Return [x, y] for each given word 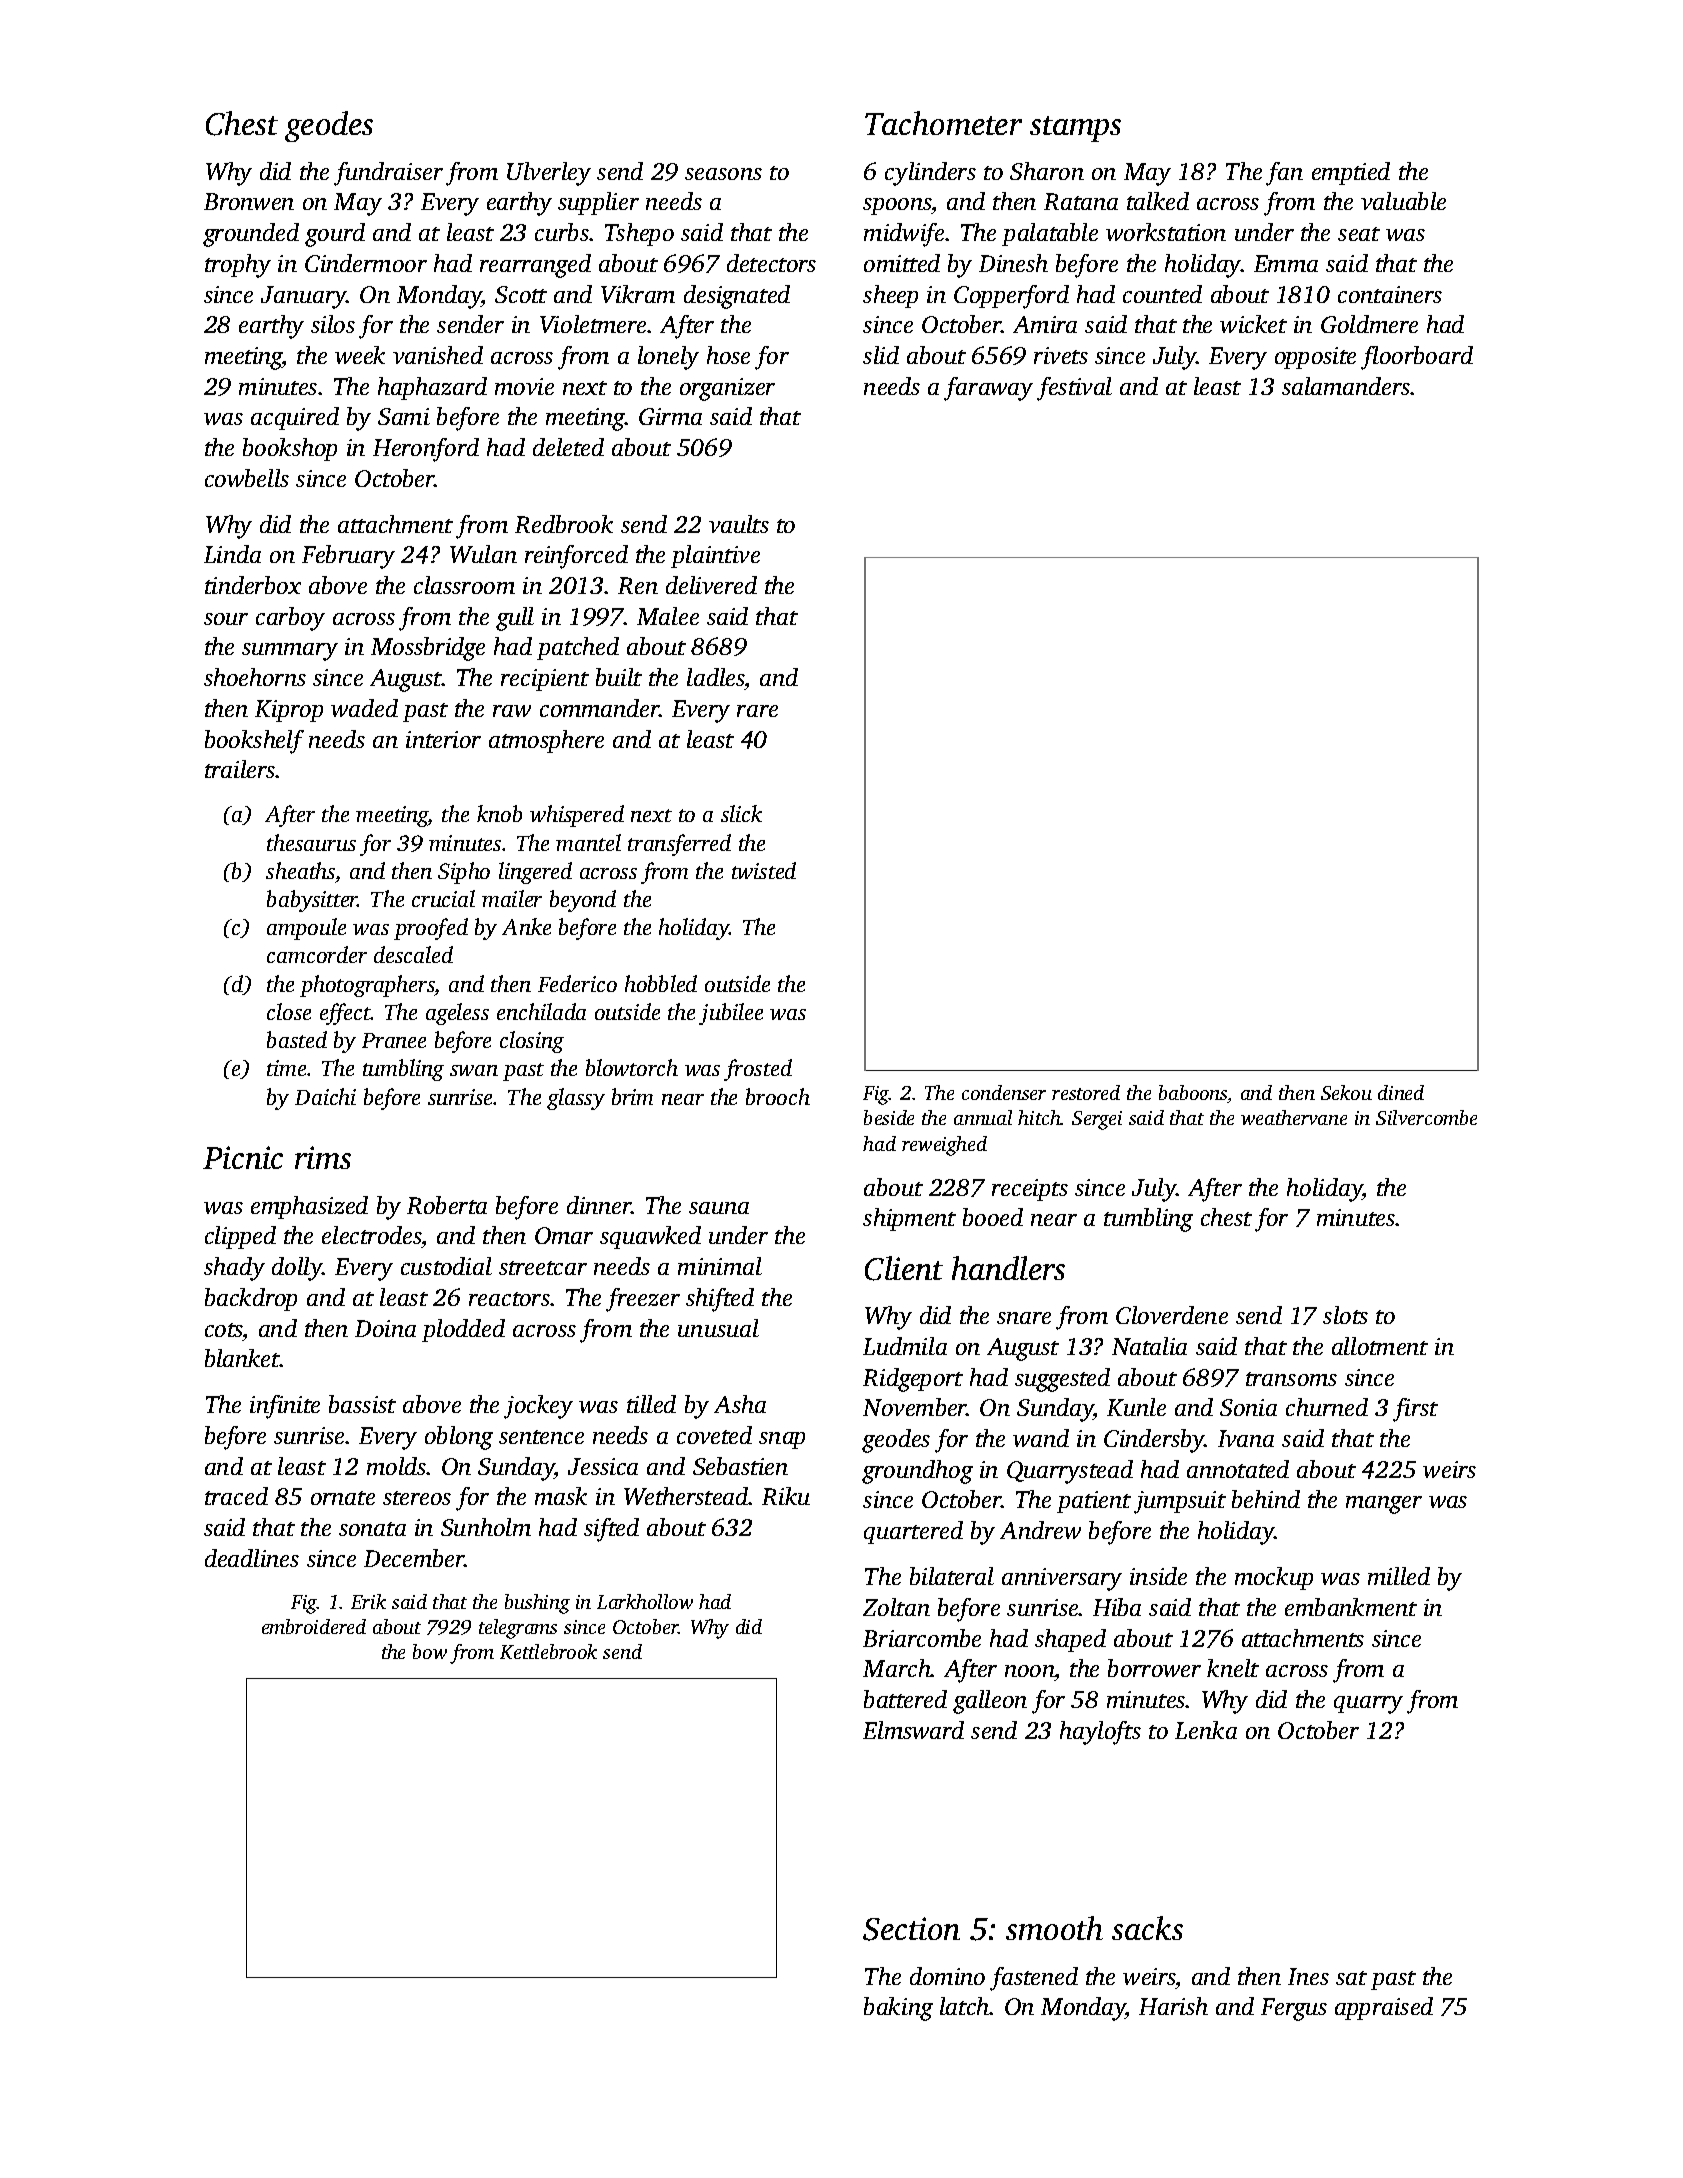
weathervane [1294, 1117]
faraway [988, 389]
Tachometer [943, 123]
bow [430, 1651]
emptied [1351, 173]
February [348, 557]
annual [983, 1117]
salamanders [1346, 386]
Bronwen [249, 201]
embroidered [314, 1626]
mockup [1274, 1578]
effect [345, 1014]
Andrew [1040, 1530]
